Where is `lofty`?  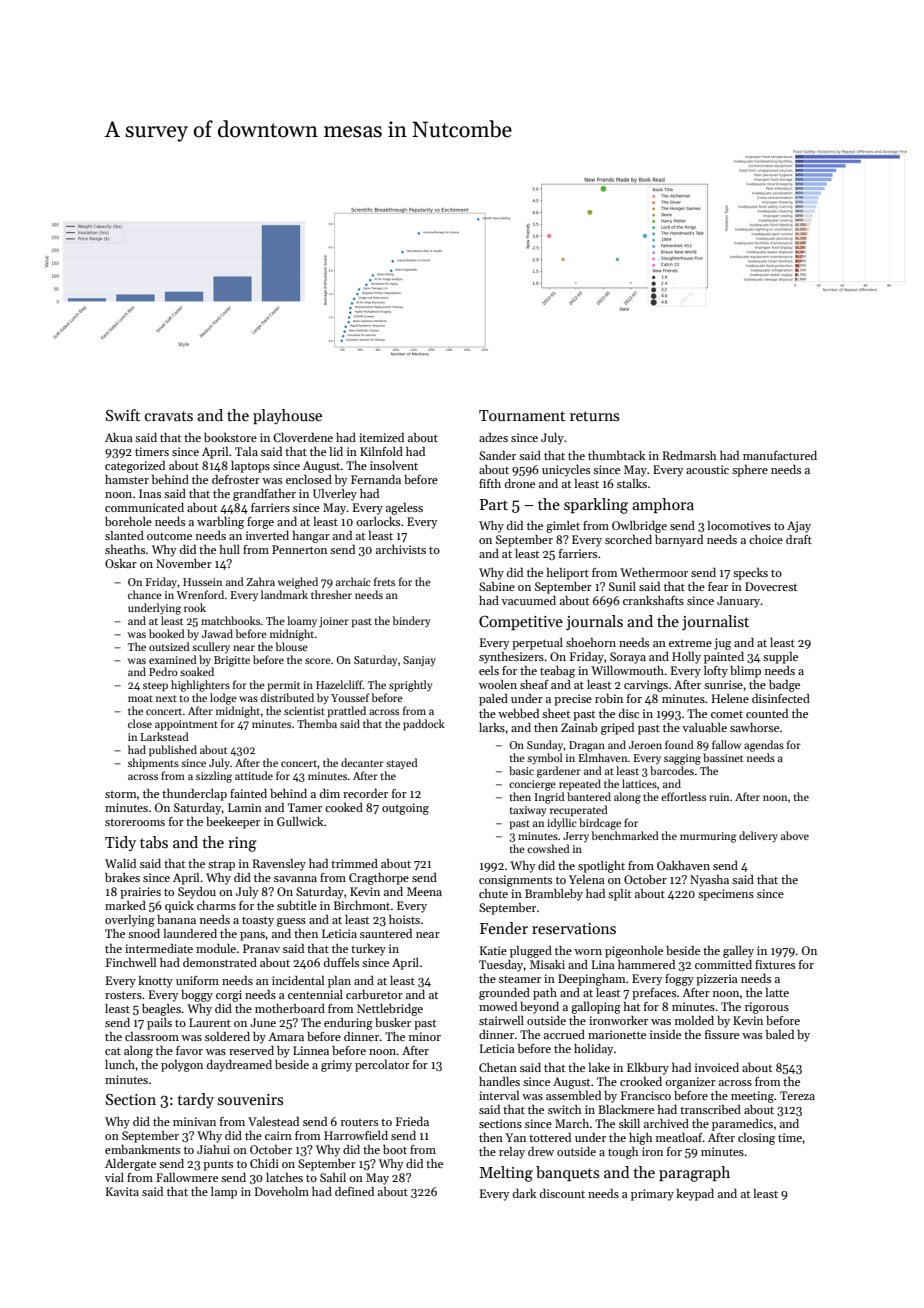
lofty is located at coordinates (716, 672).
